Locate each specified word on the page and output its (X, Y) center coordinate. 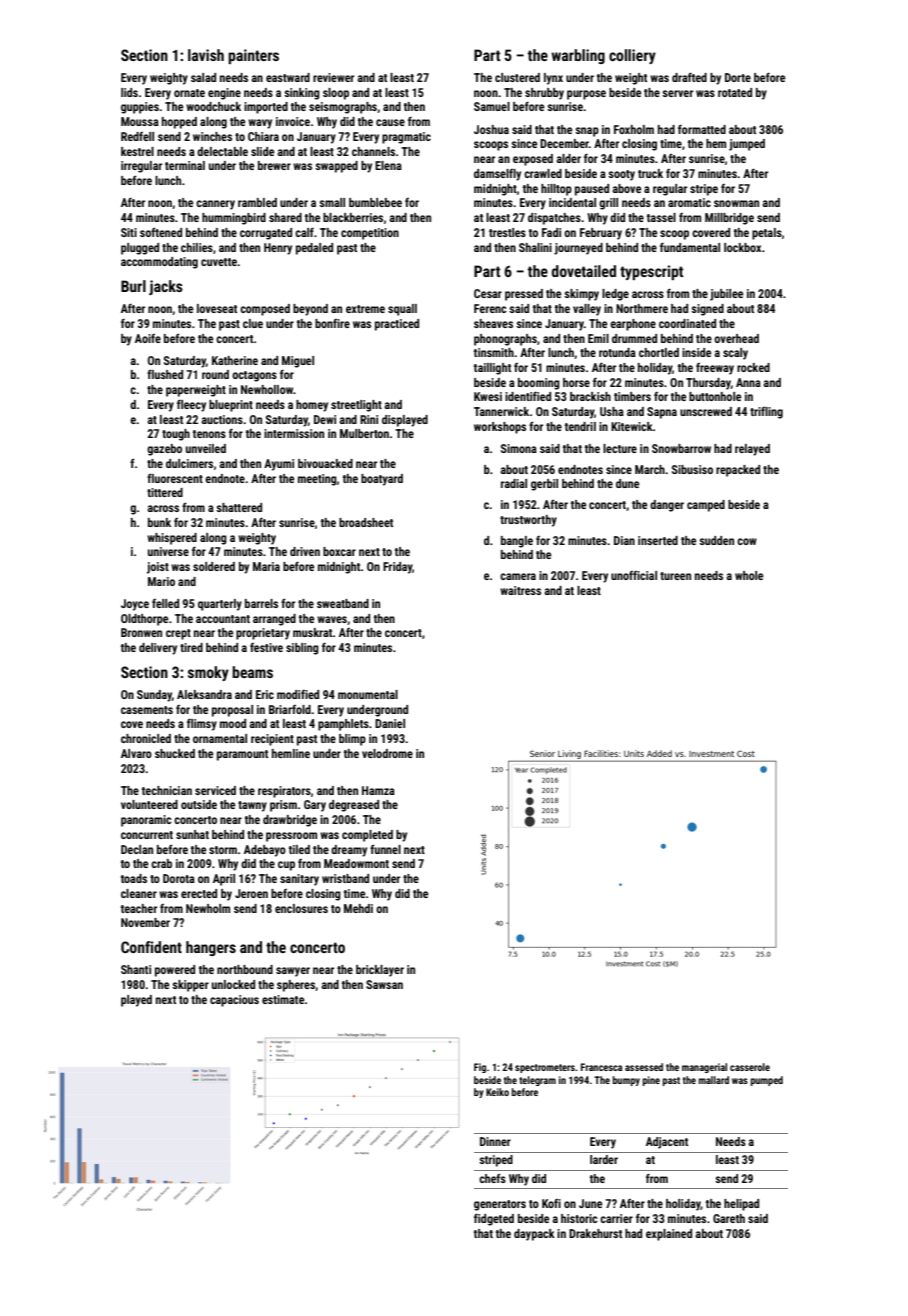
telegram (537, 1081)
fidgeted (494, 1220)
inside (696, 352)
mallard (714, 1080)
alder (568, 158)
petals (767, 234)
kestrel (137, 151)
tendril (580, 426)
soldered (214, 566)
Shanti (136, 969)
